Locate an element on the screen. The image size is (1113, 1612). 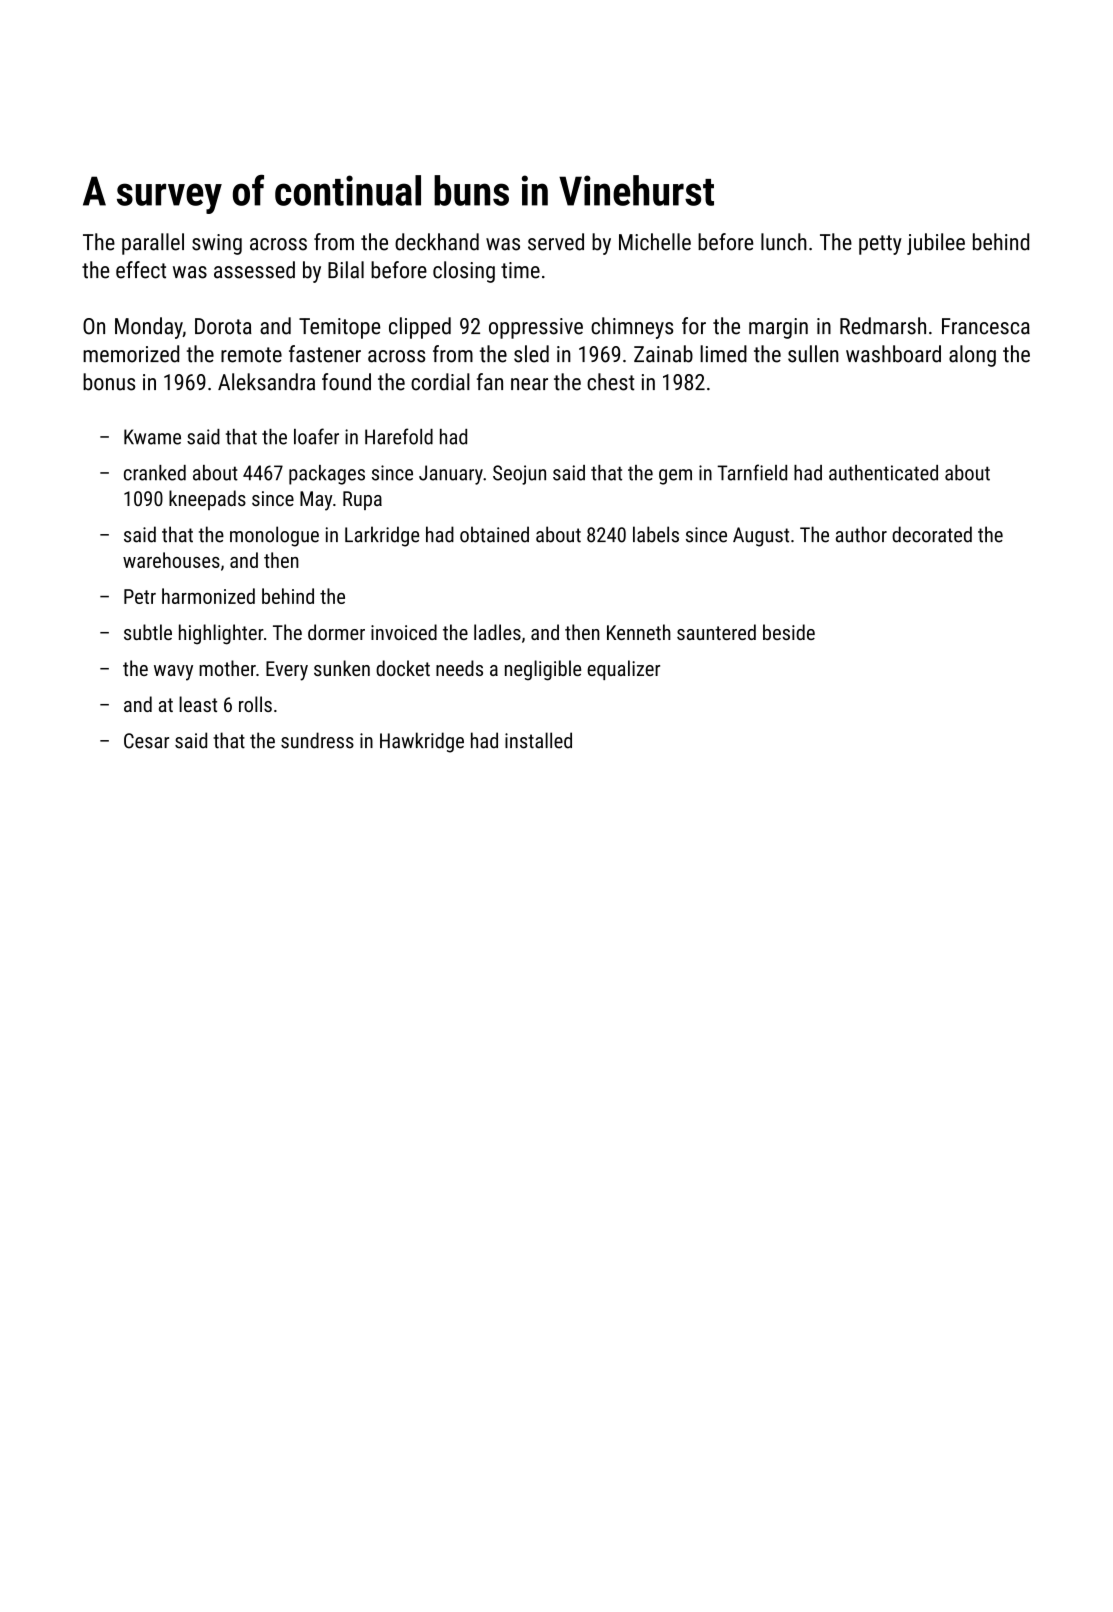
washboard is located at coordinates (893, 354).
